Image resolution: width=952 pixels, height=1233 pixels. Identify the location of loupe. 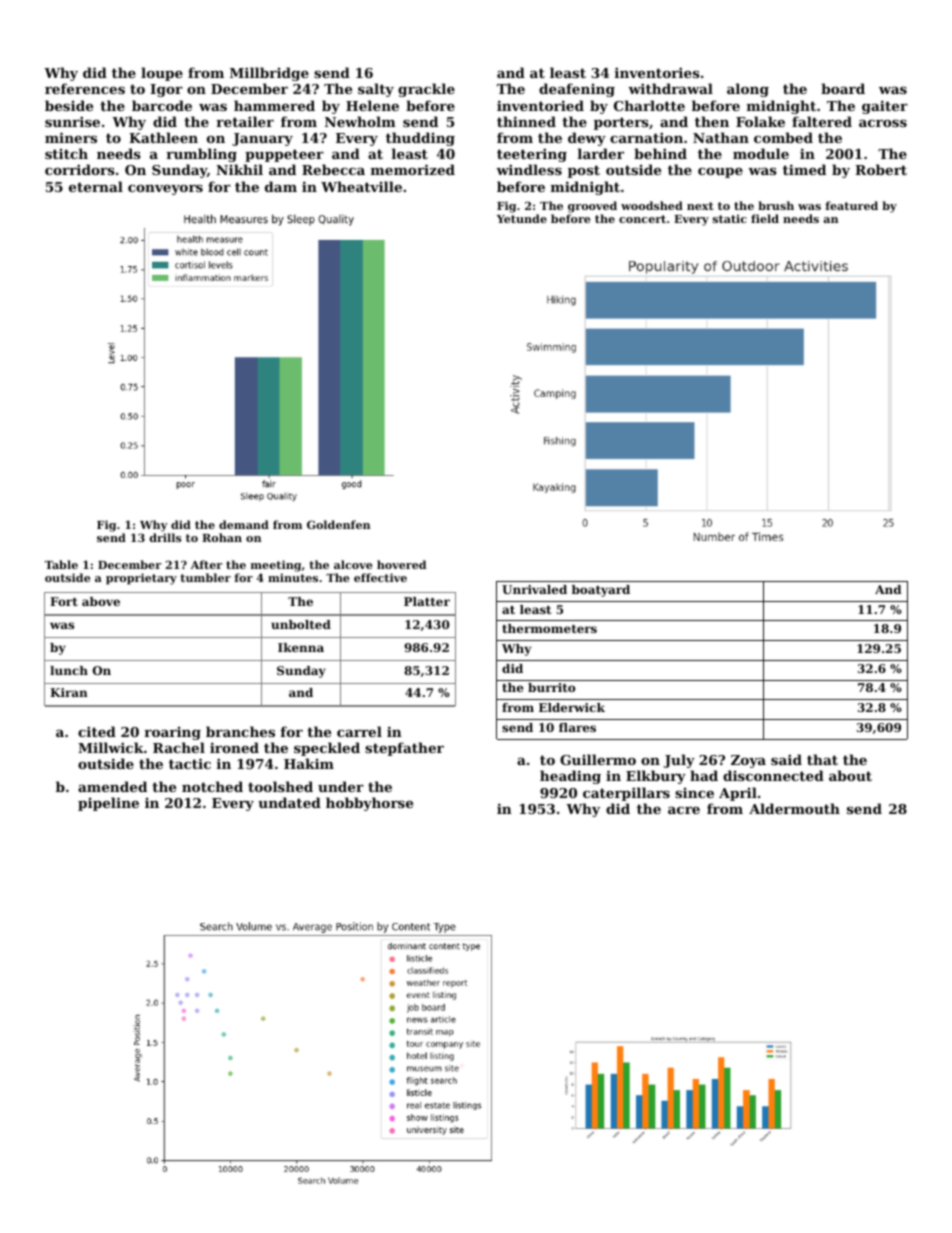
(162, 74).
